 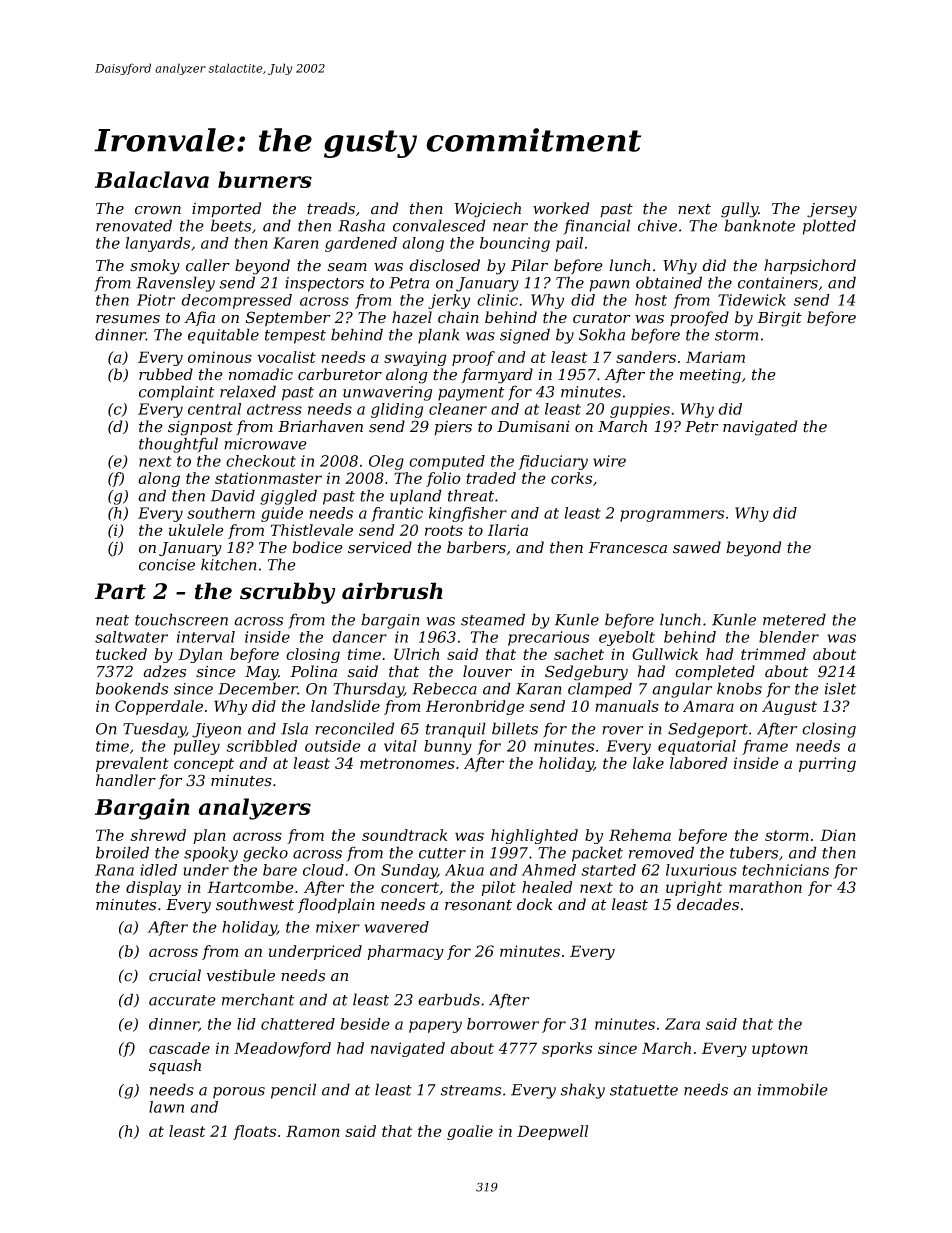 What do you see at coordinates (176, 393) in the screenshot?
I see `complaint` at bounding box center [176, 393].
